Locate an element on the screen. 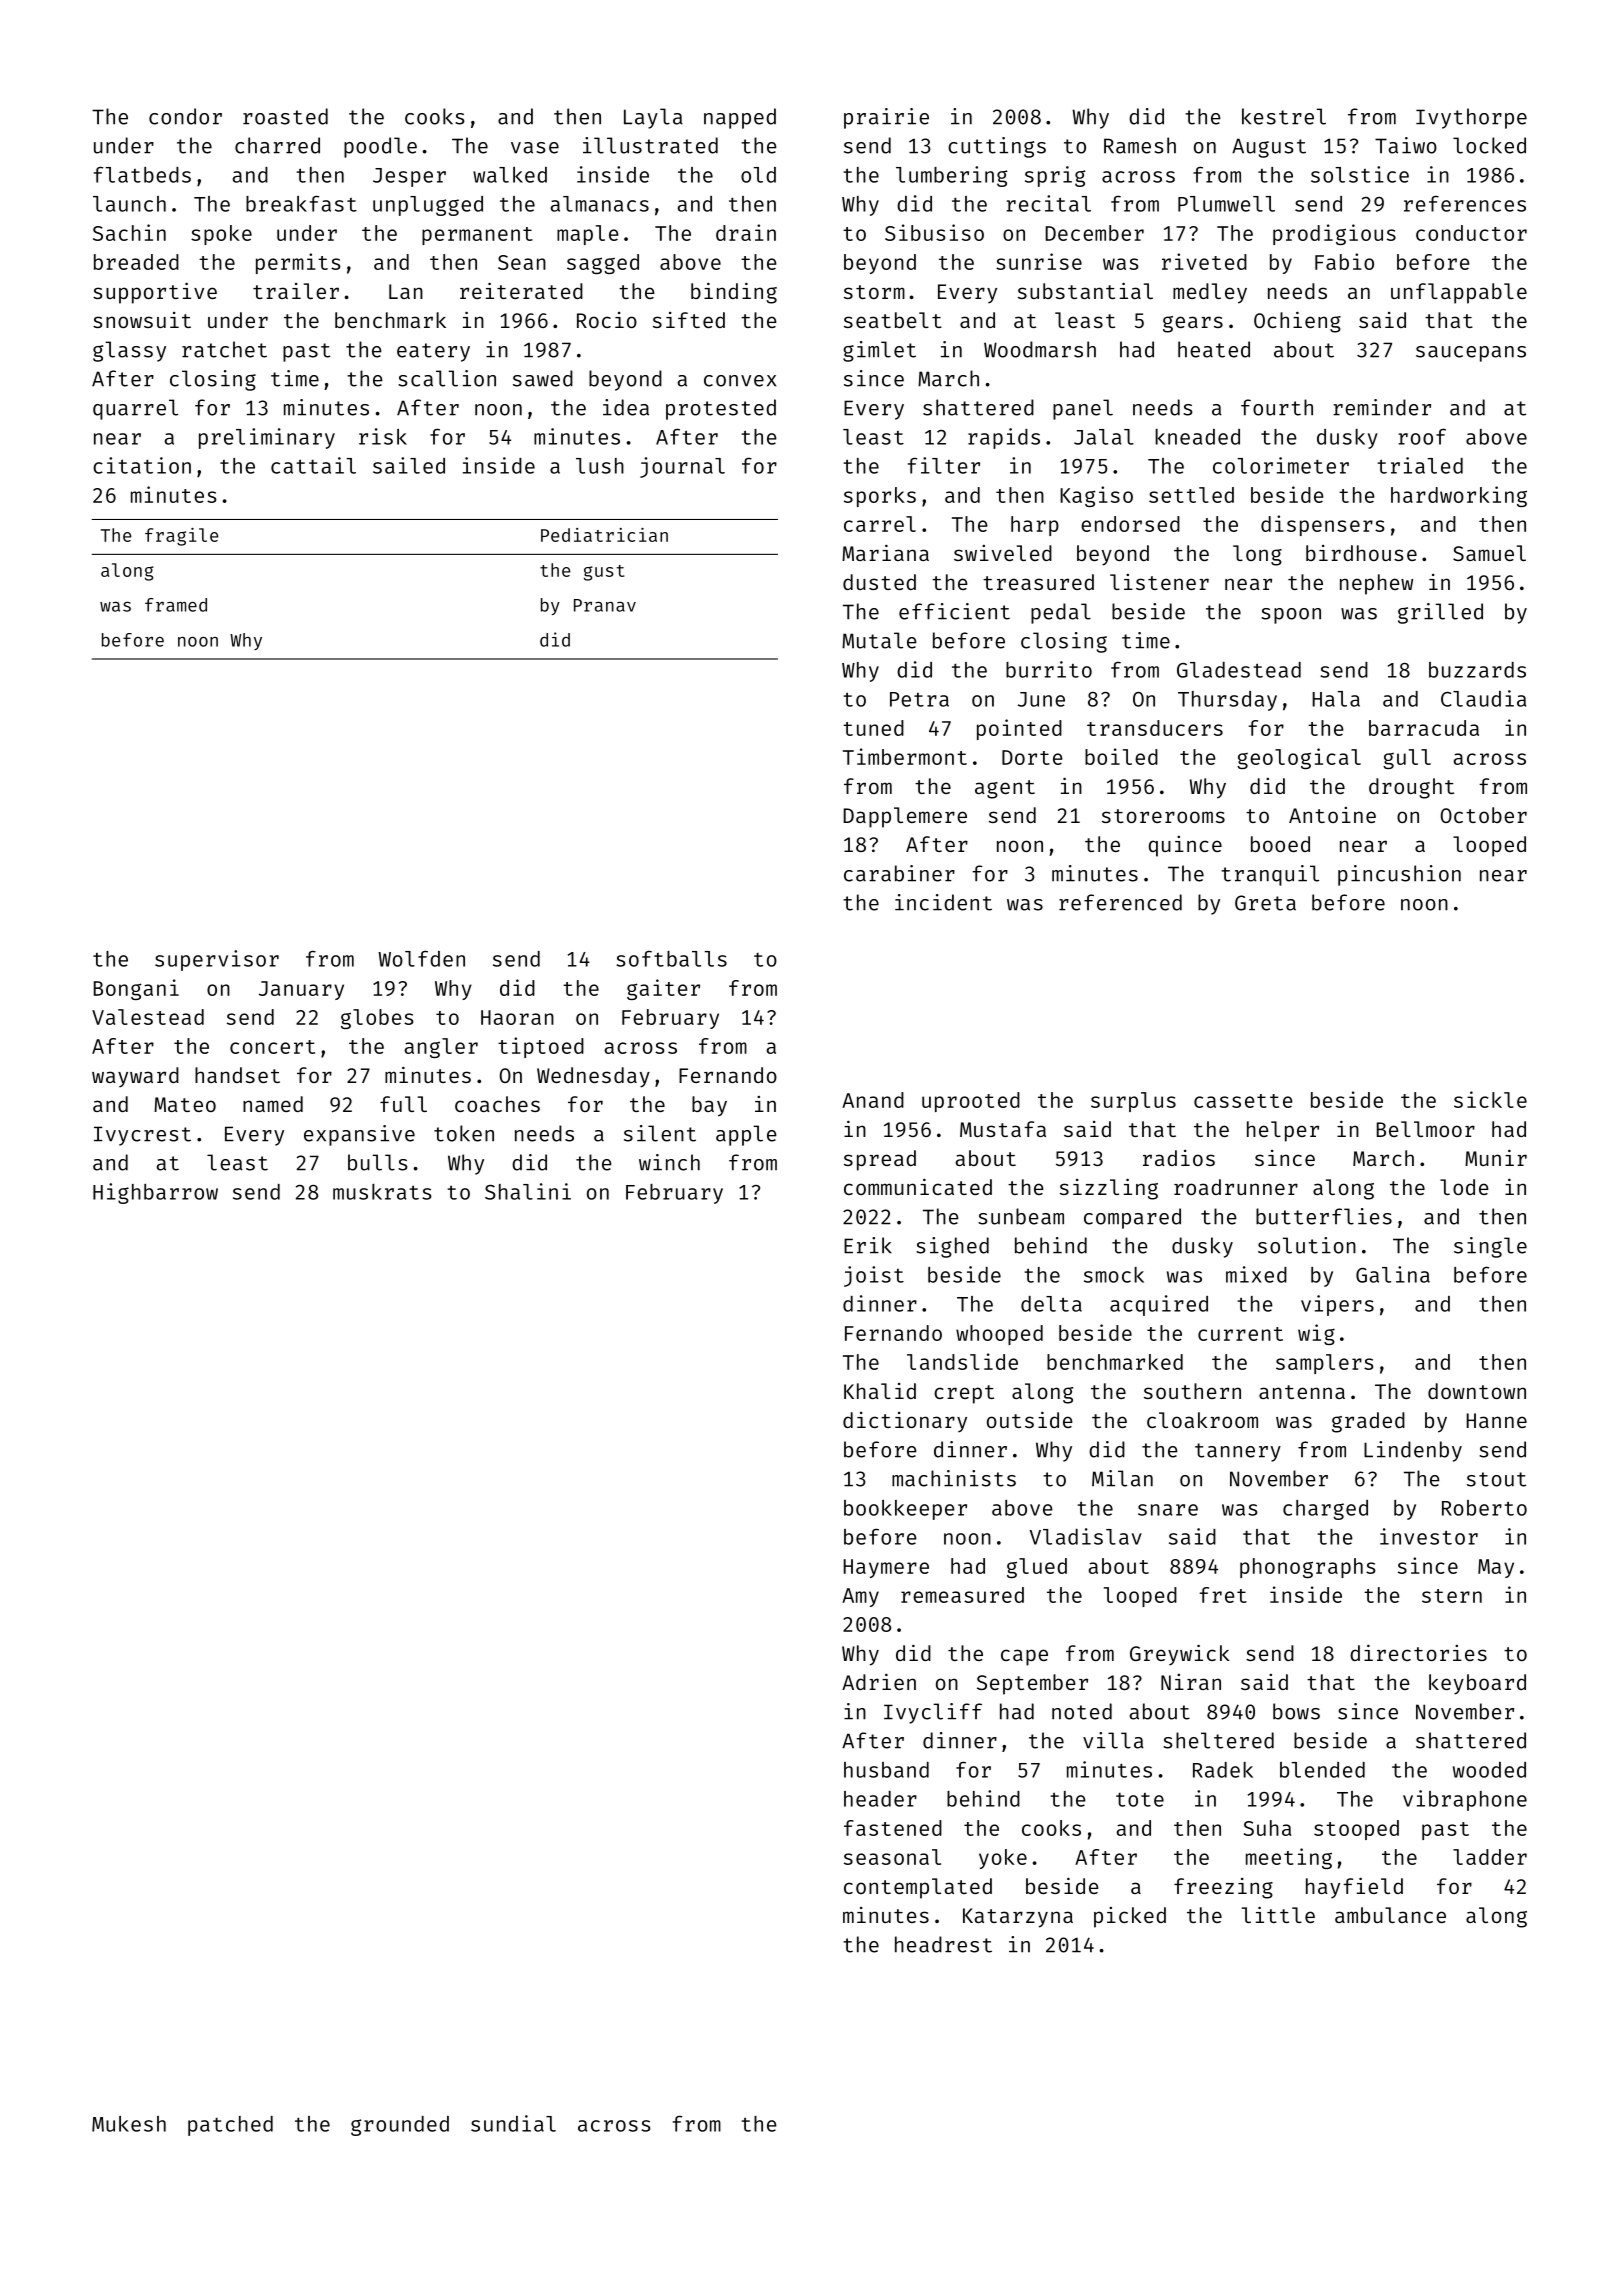 Image resolution: width=1620 pixels, height=2292 pixels. riveted is located at coordinates (1204, 261).
